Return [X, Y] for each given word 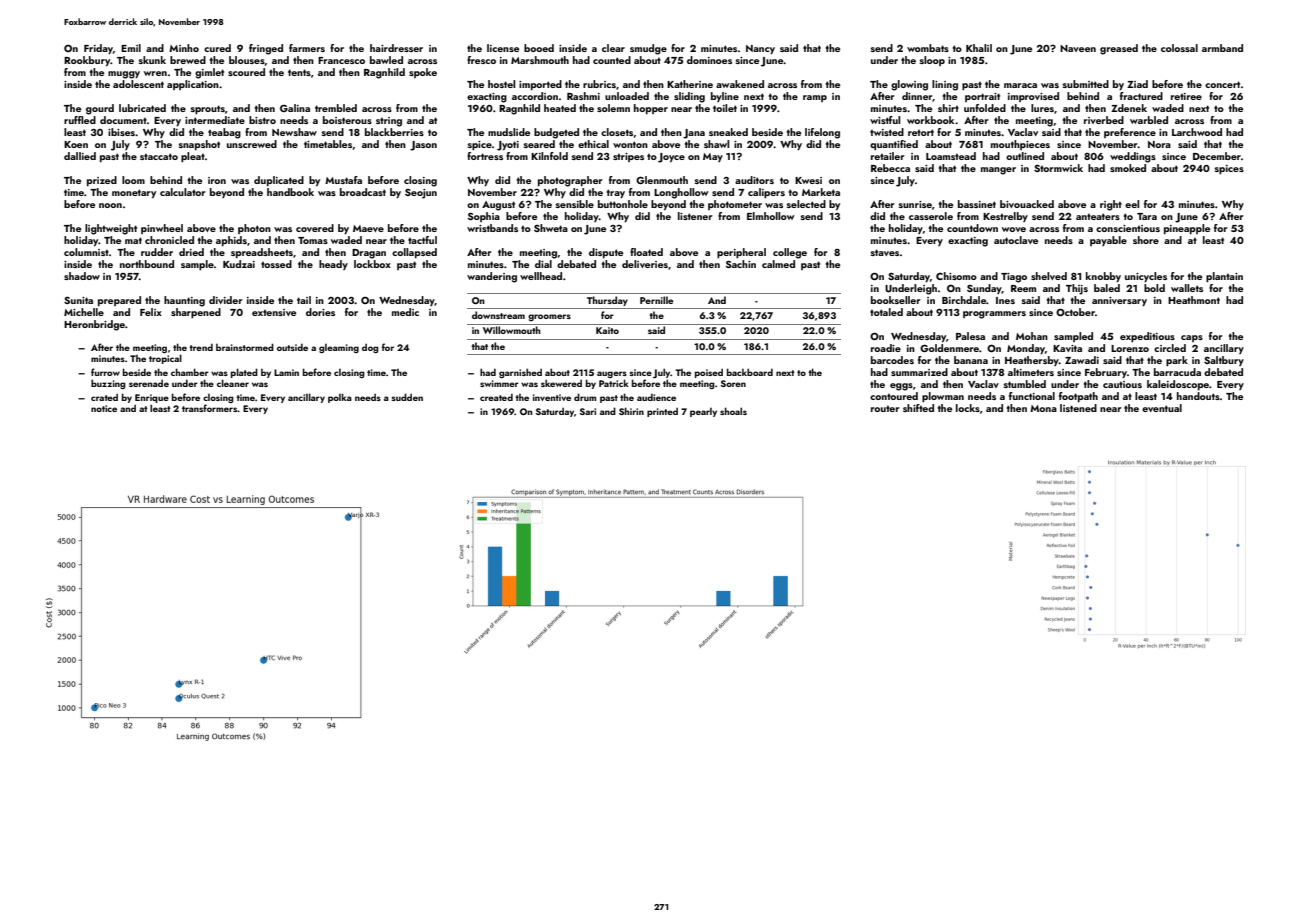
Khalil [979, 48]
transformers [209, 408]
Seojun [421, 194]
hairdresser [396, 48]
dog [370, 348]
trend [201, 347]
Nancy [760, 49]
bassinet [977, 204]
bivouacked [1027, 204]
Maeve [368, 228]
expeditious [1147, 337]
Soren [733, 383]
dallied [80, 156]
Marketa [821, 192]
